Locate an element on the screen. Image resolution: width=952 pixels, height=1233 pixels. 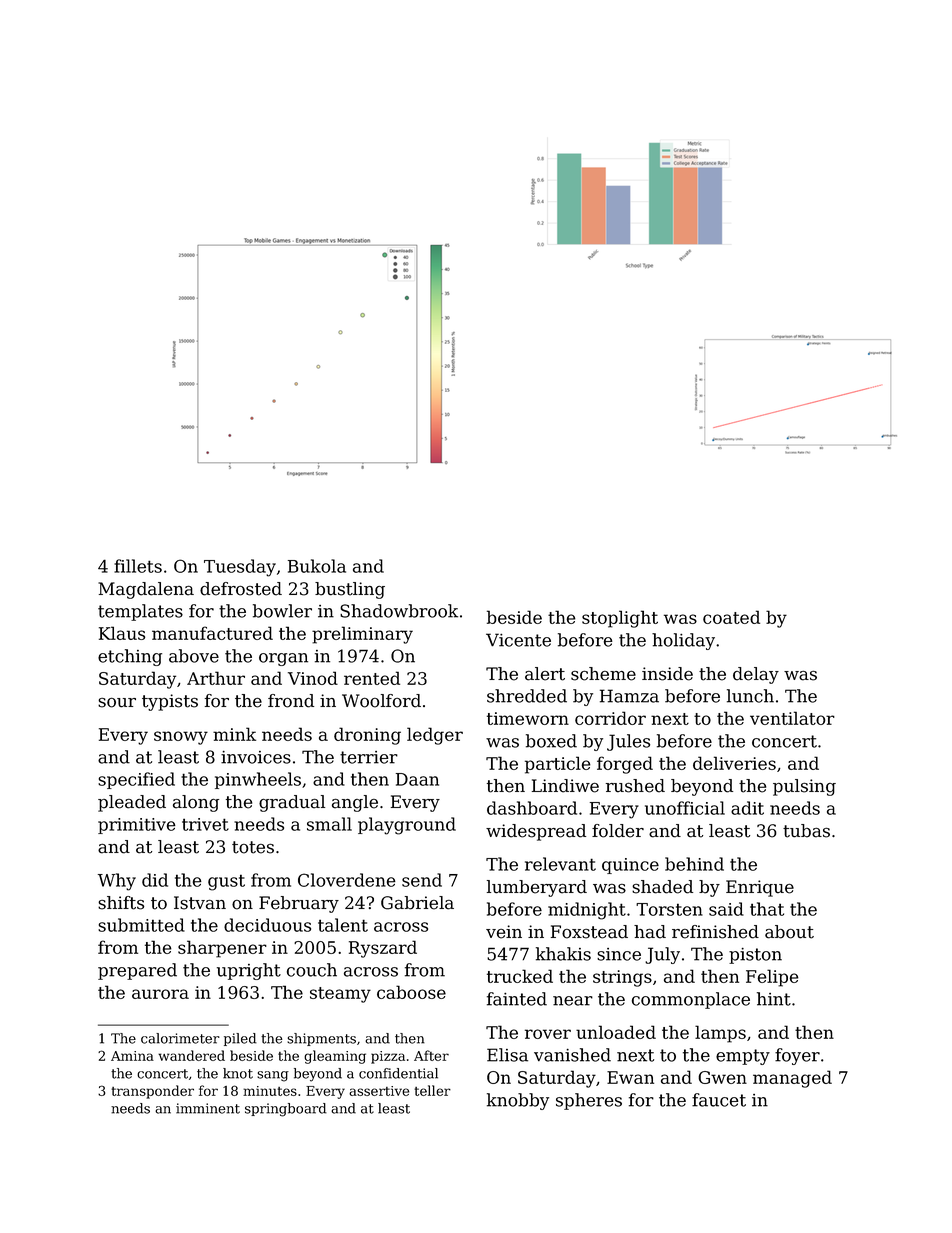
lamps is located at coordinates (720, 1034).
